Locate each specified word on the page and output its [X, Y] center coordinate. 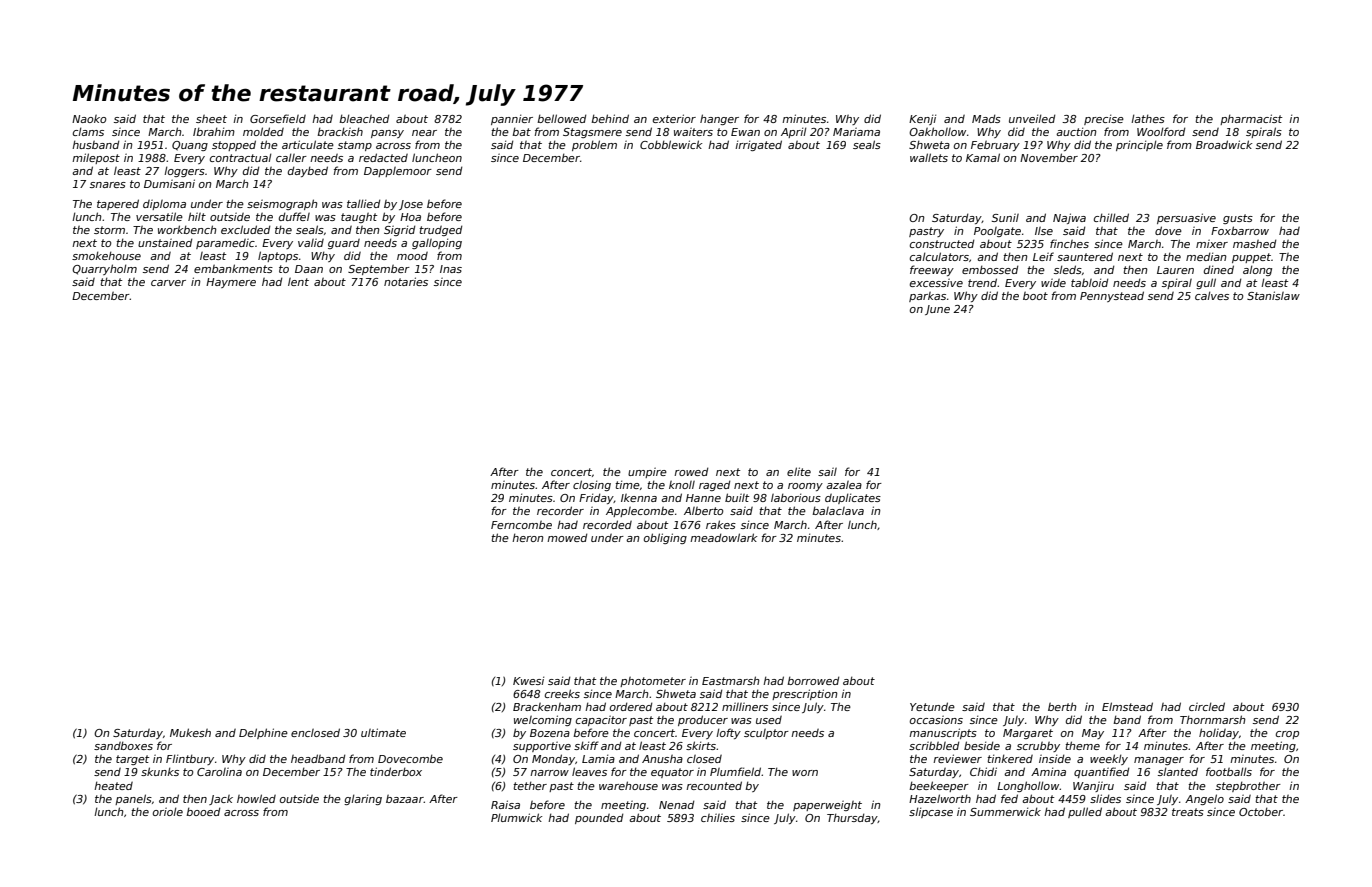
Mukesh [190, 732]
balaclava [838, 510]
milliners [745, 707]
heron [528, 537]
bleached [364, 118]
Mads [986, 118]
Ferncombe [521, 524]
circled [1207, 706]
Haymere [231, 283]
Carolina [219, 772]
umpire [647, 473]
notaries [406, 281]
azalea [844, 485]
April [794, 132]
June [937, 310]
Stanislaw [1273, 295]
